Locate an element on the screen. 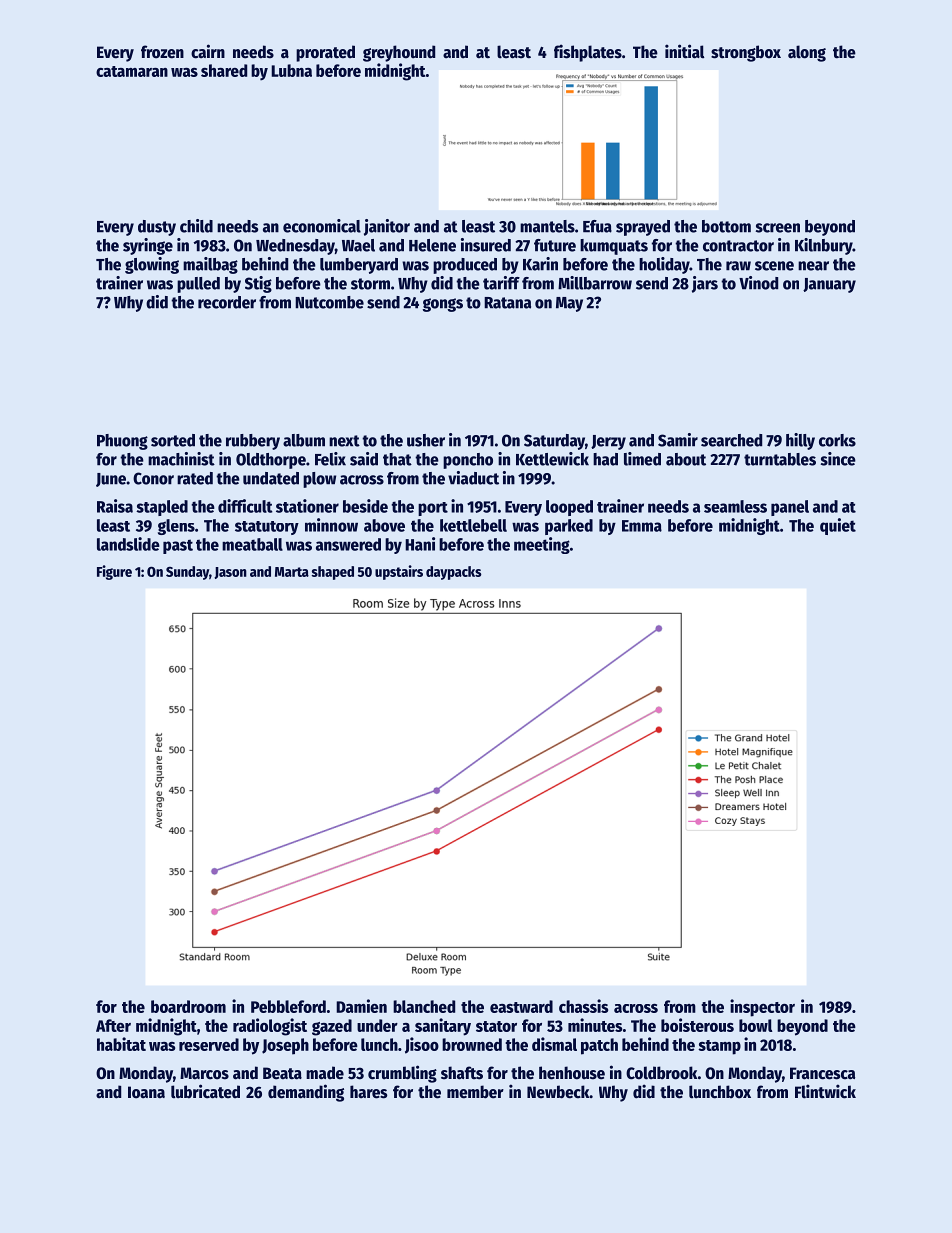 Image resolution: width=952 pixels, height=1233 pixels. usher is located at coordinates (426, 440).
